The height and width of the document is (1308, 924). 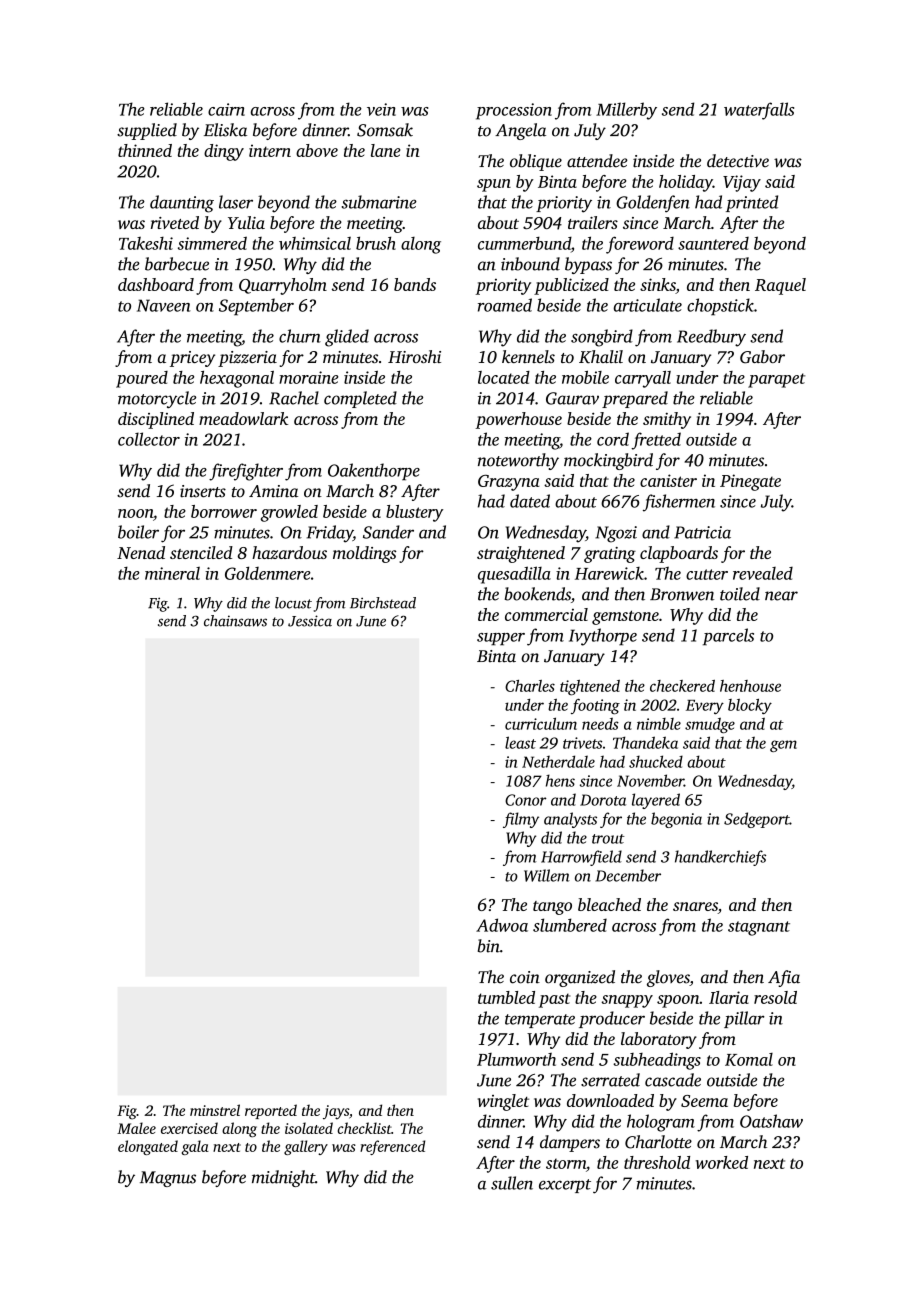 What do you see at coordinates (759, 111) in the document?
I see `waterfalls` at bounding box center [759, 111].
